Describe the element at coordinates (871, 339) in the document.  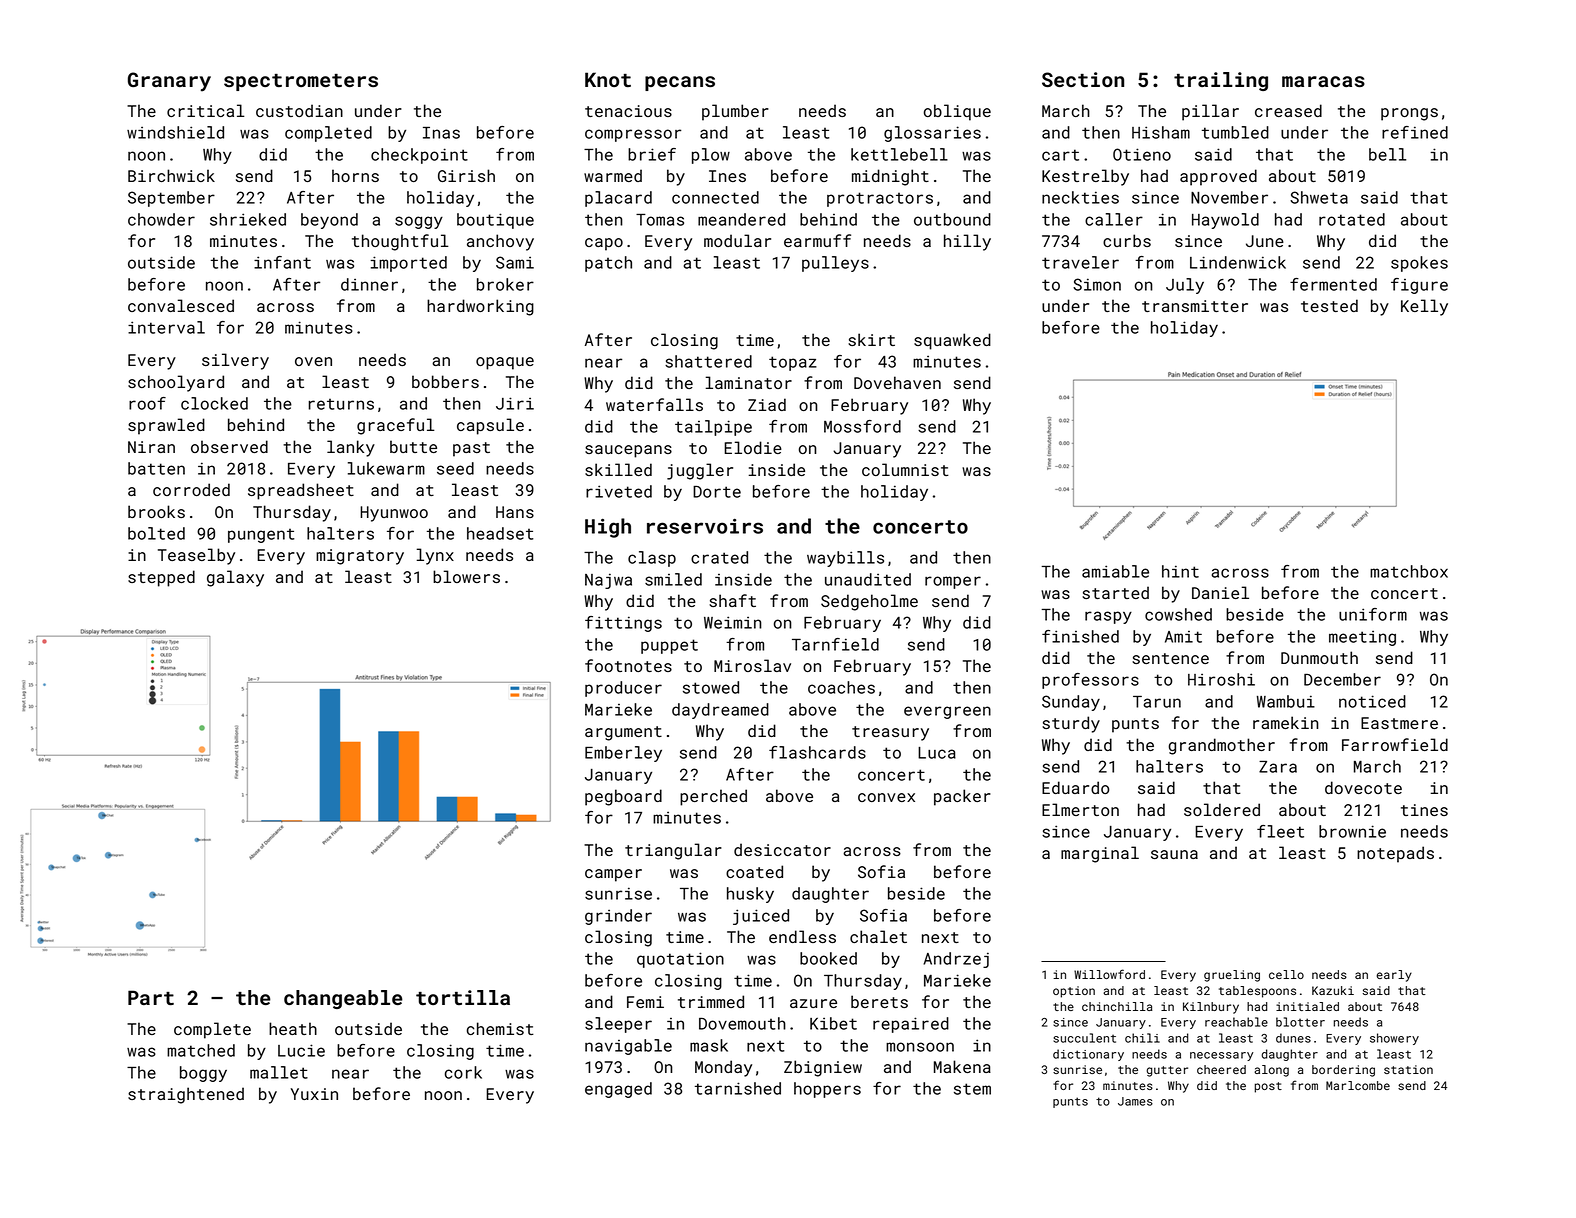
I see `skirt` at that location.
